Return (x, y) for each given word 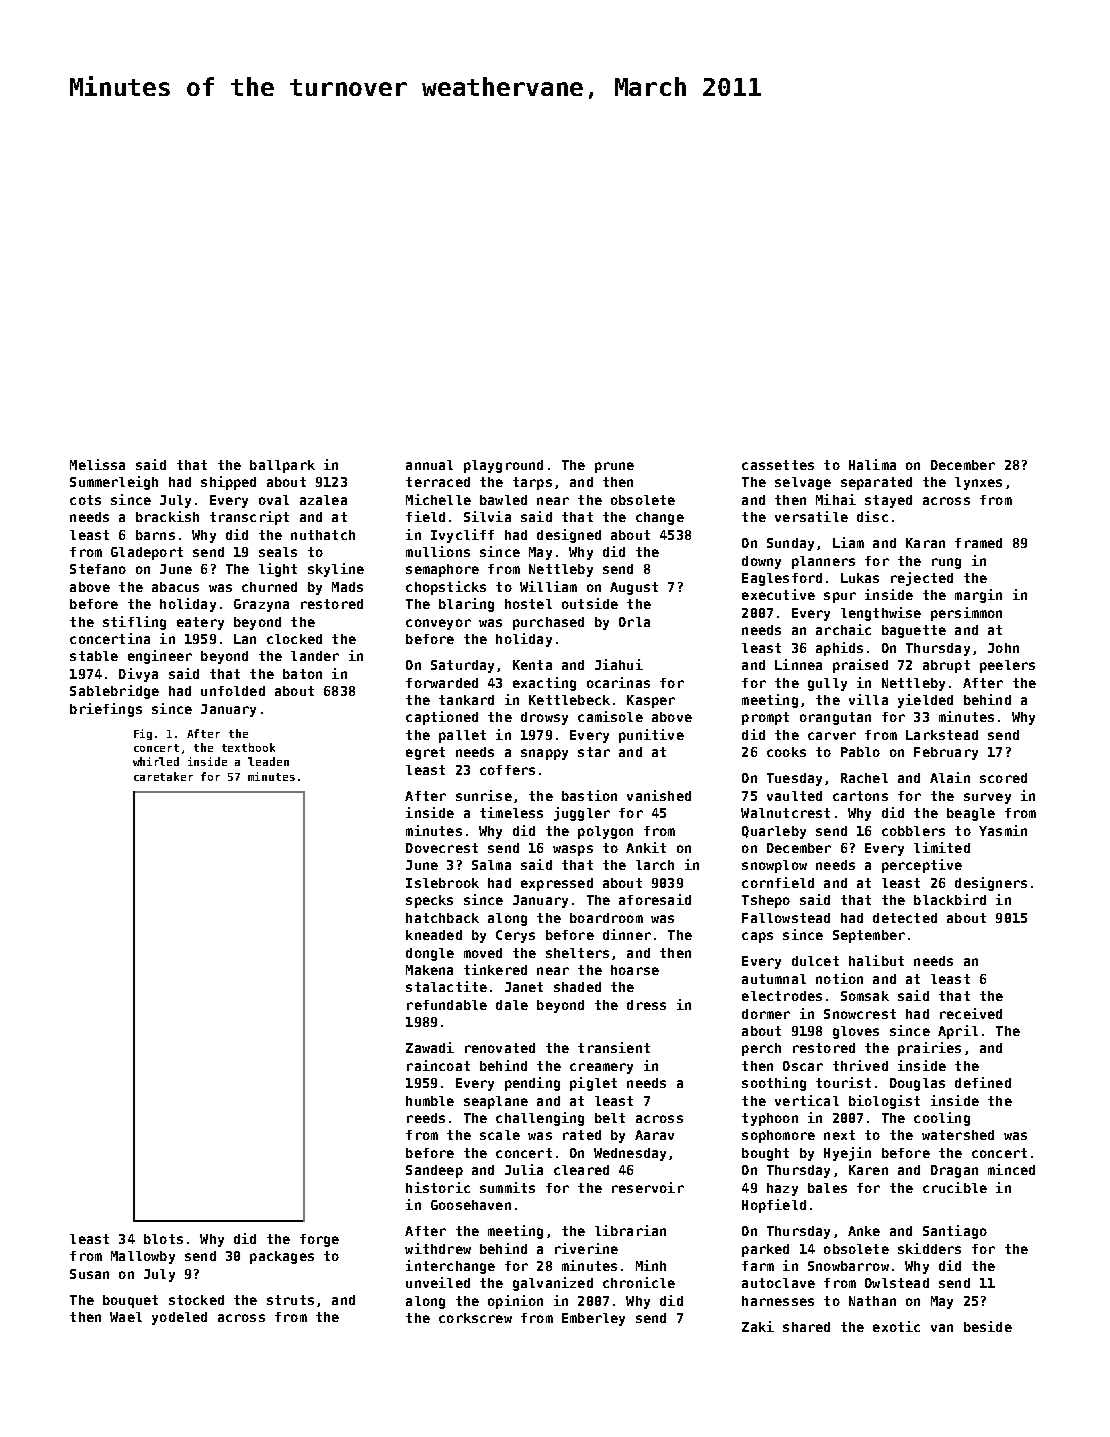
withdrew (438, 1248)
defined (983, 1082)
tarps (532, 483)
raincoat (438, 1065)
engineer (160, 657)
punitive (651, 736)
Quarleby (774, 832)
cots (85, 500)
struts (290, 1300)
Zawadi (430, 1047)
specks (429, 901)
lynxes (978, 483)
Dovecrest (442, 848)
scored (1003, 778)
